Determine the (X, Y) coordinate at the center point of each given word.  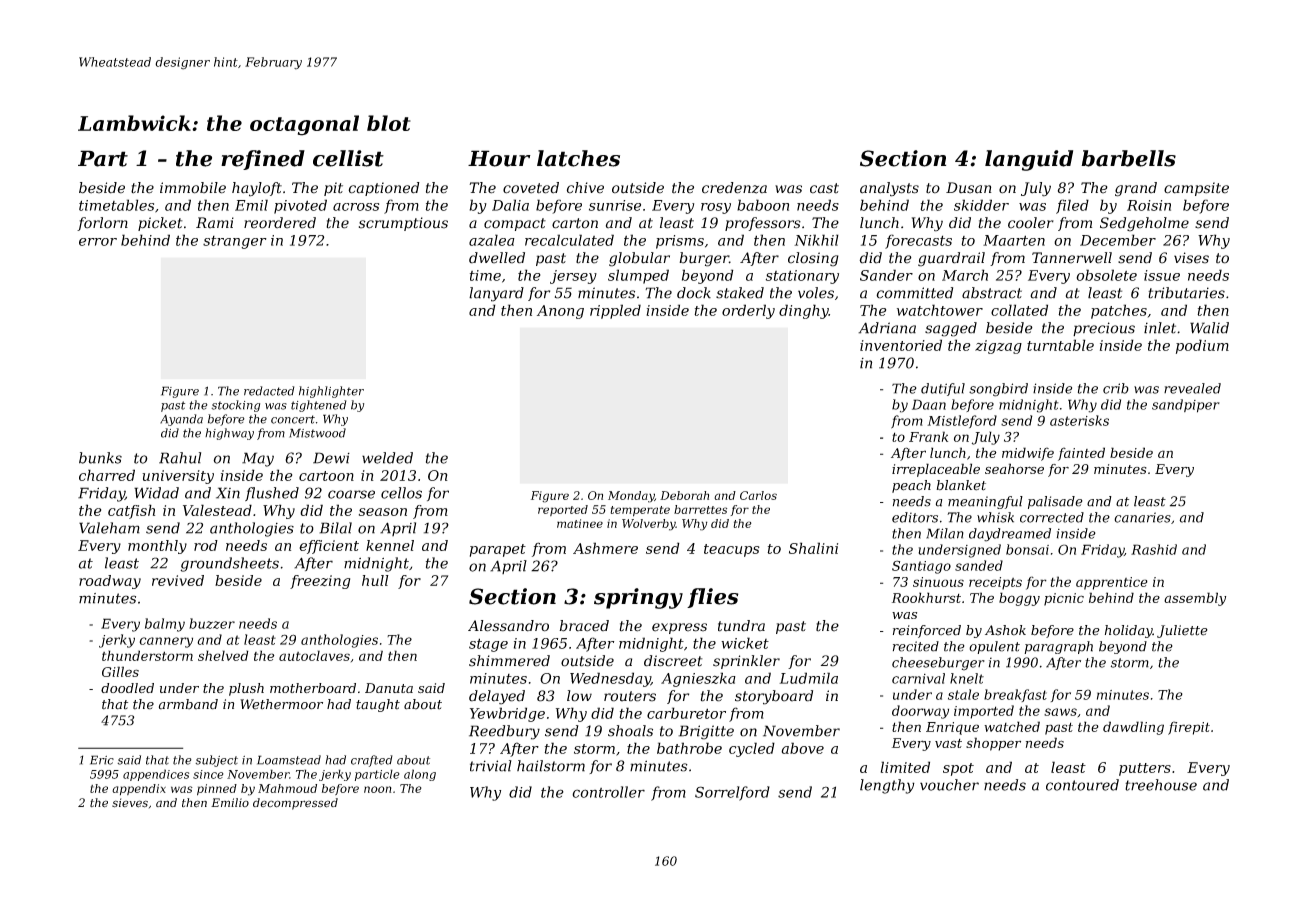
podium (1202, 346)
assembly (1195, 599)
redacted (269, 391)
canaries (1142, 517)
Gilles (120, 671)
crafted (372, 761)
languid (1029, 160)
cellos (401, 493)
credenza (734, 188)
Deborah (684, 495)
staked (740, 293)
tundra (741, 626)
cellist (348, 158)
